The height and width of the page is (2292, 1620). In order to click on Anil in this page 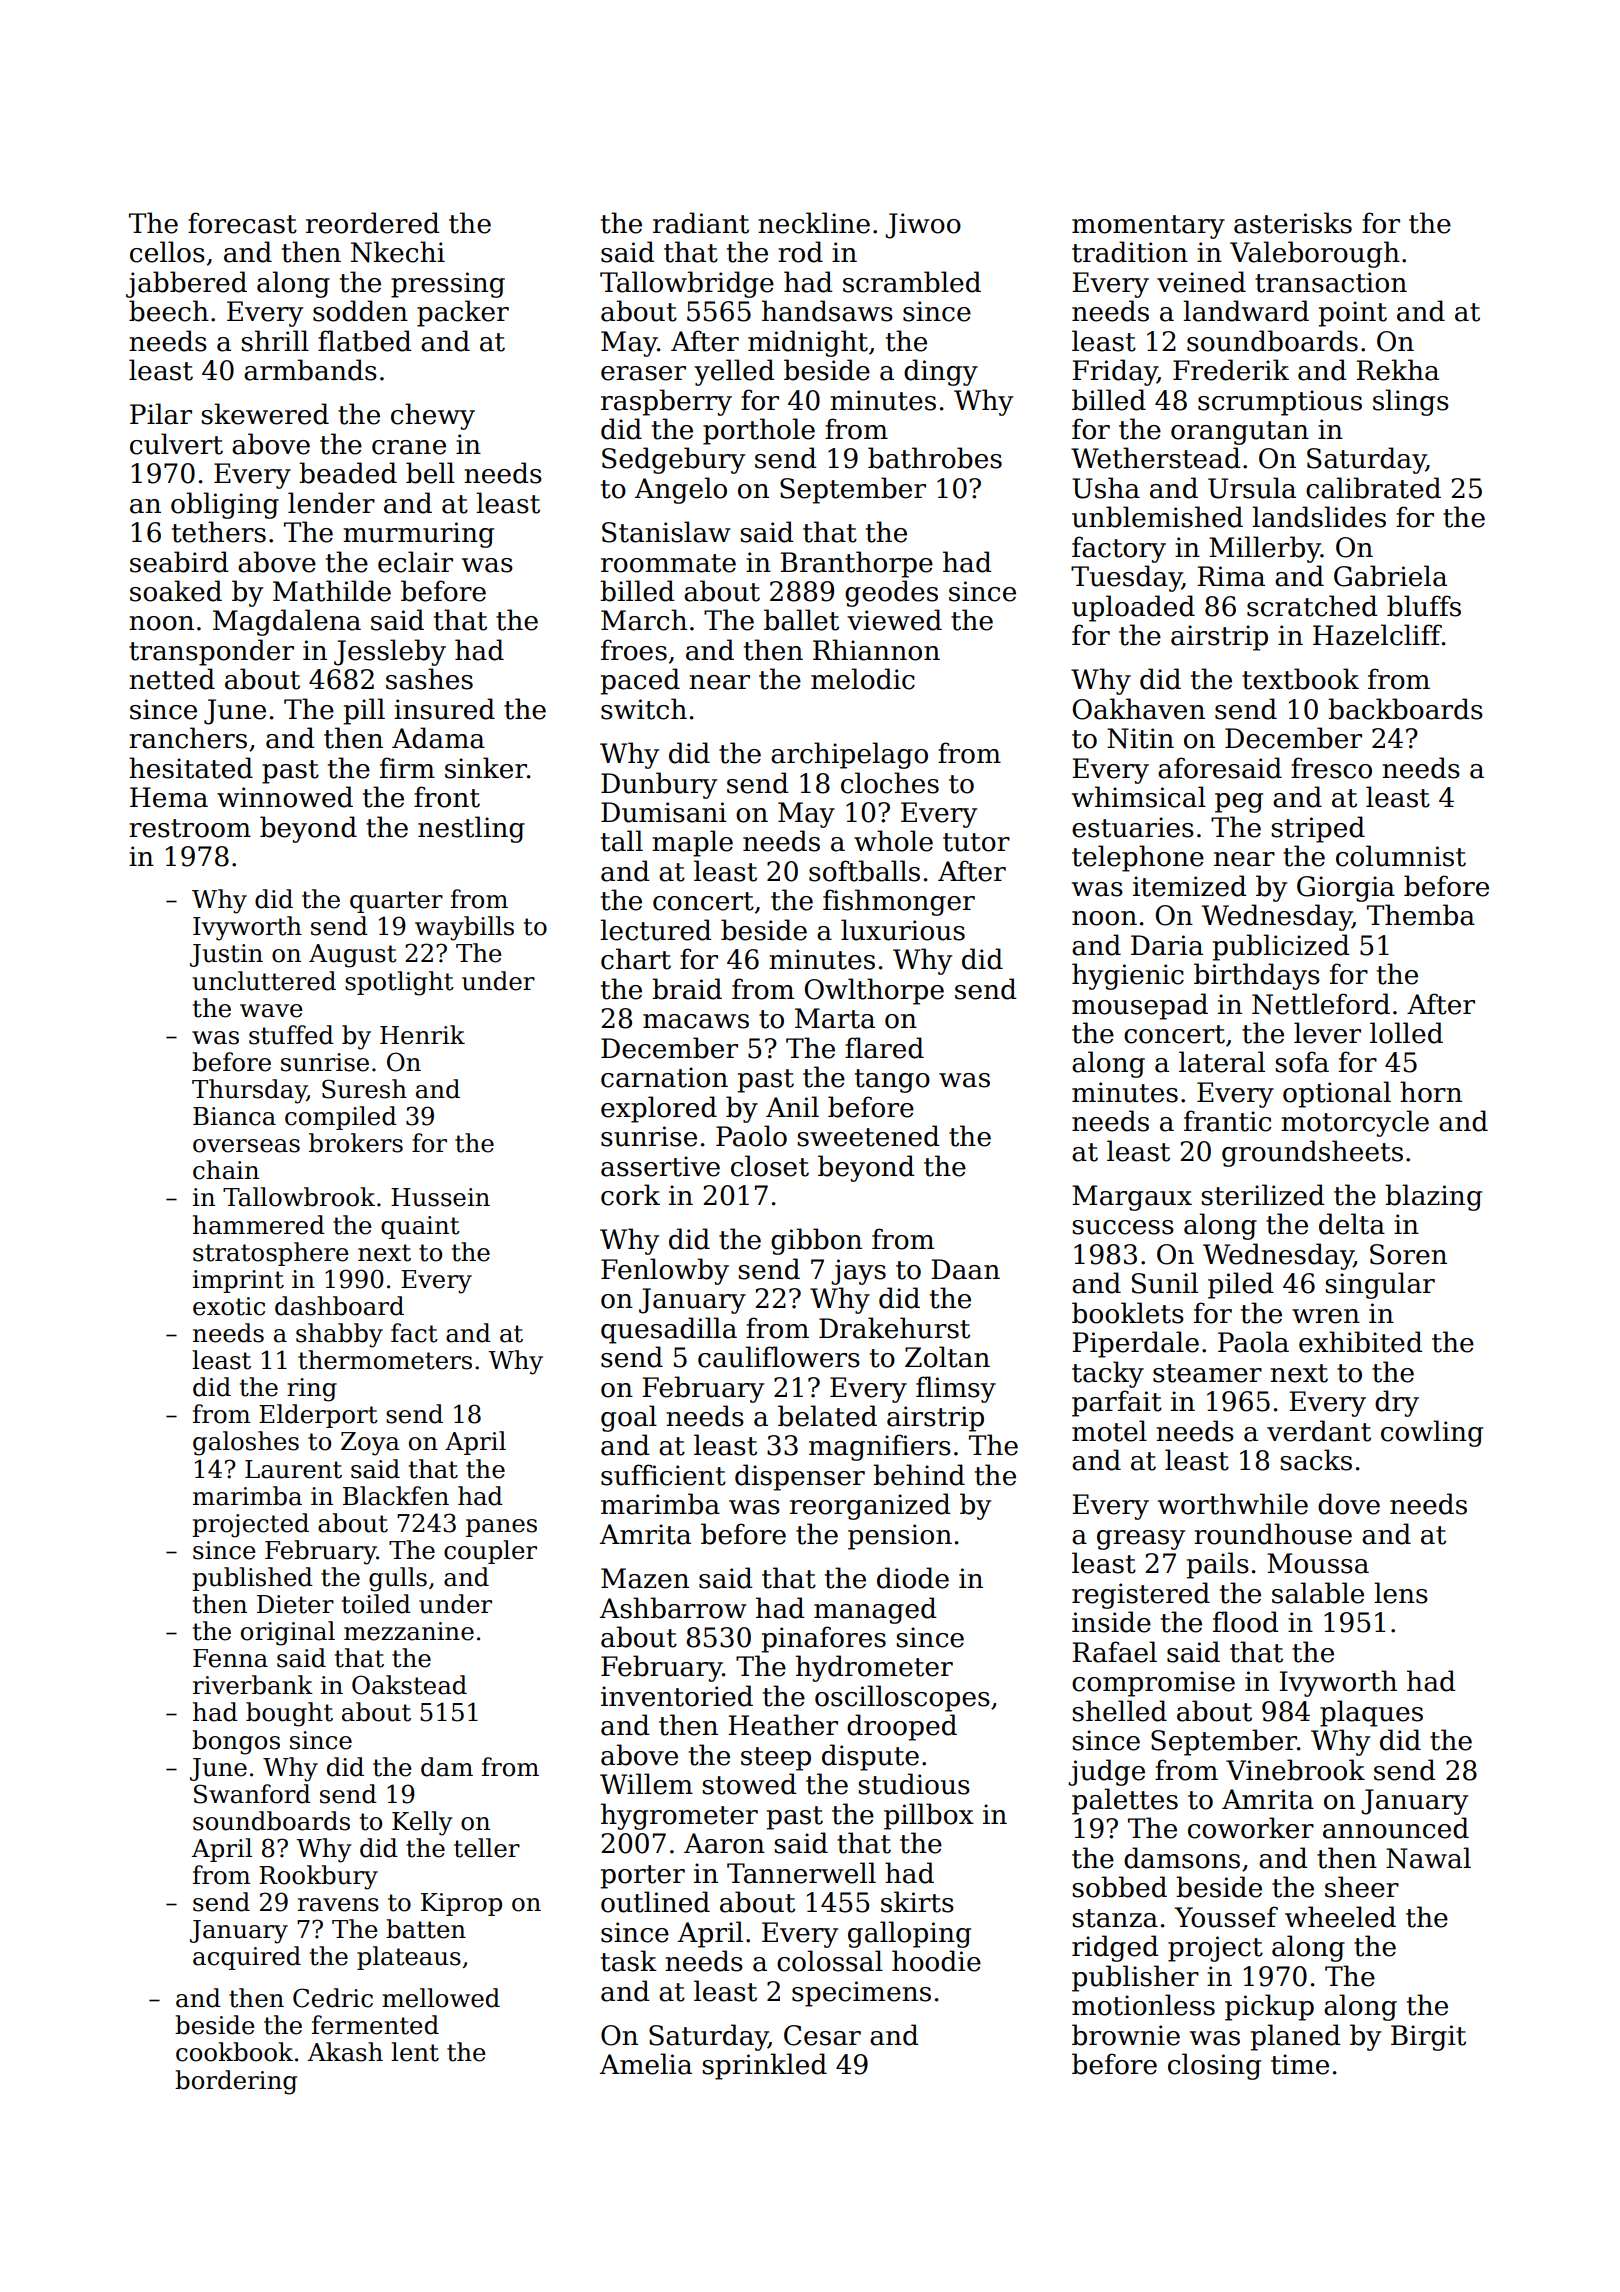, I will do `click(792, 1106)`.
